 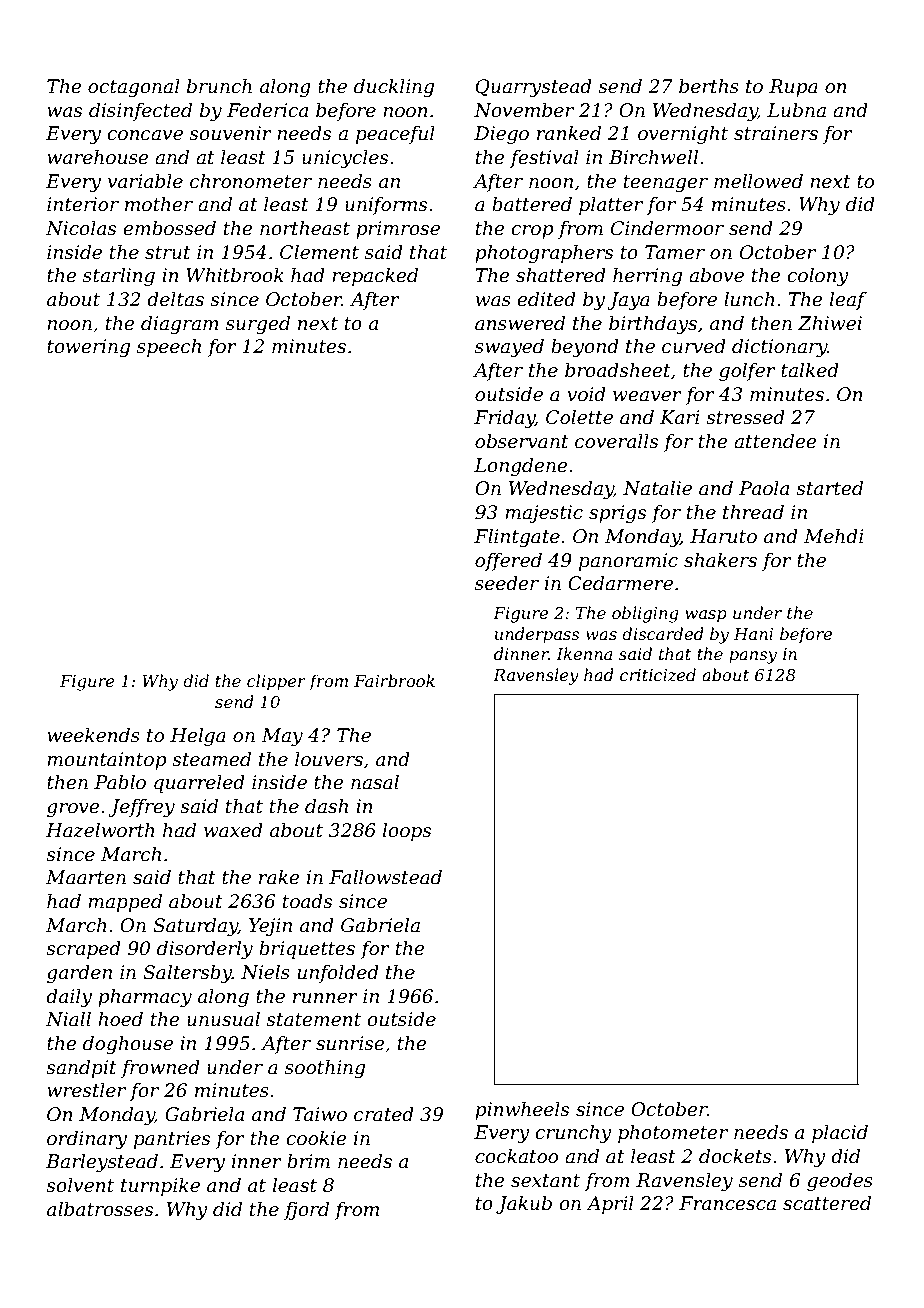 What do you see at coordinates (375, 277) in the image?
I see `repacked` at bounding box center [375, 277].
